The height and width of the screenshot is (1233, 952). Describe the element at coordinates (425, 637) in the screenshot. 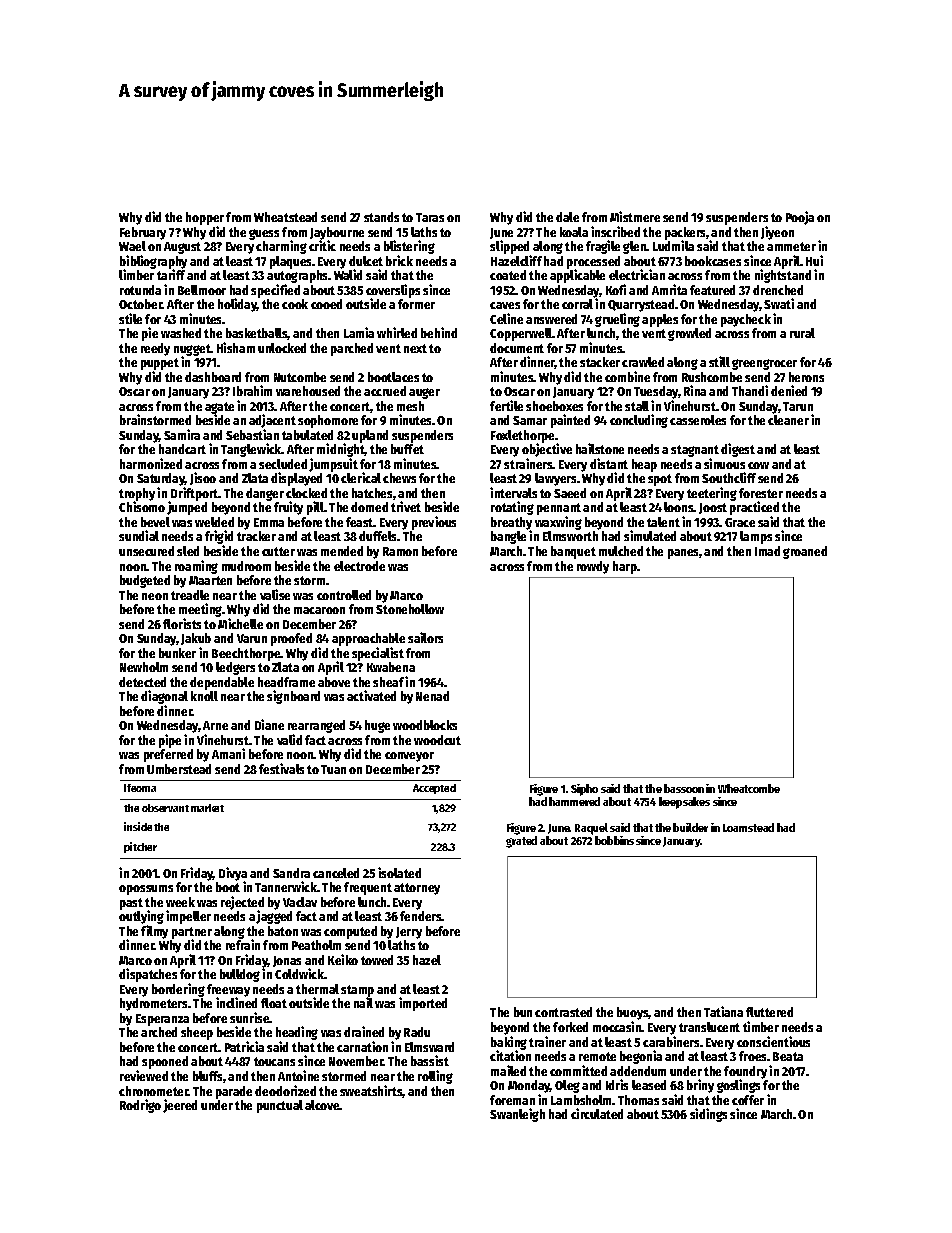

I see `sailors` at that location.
